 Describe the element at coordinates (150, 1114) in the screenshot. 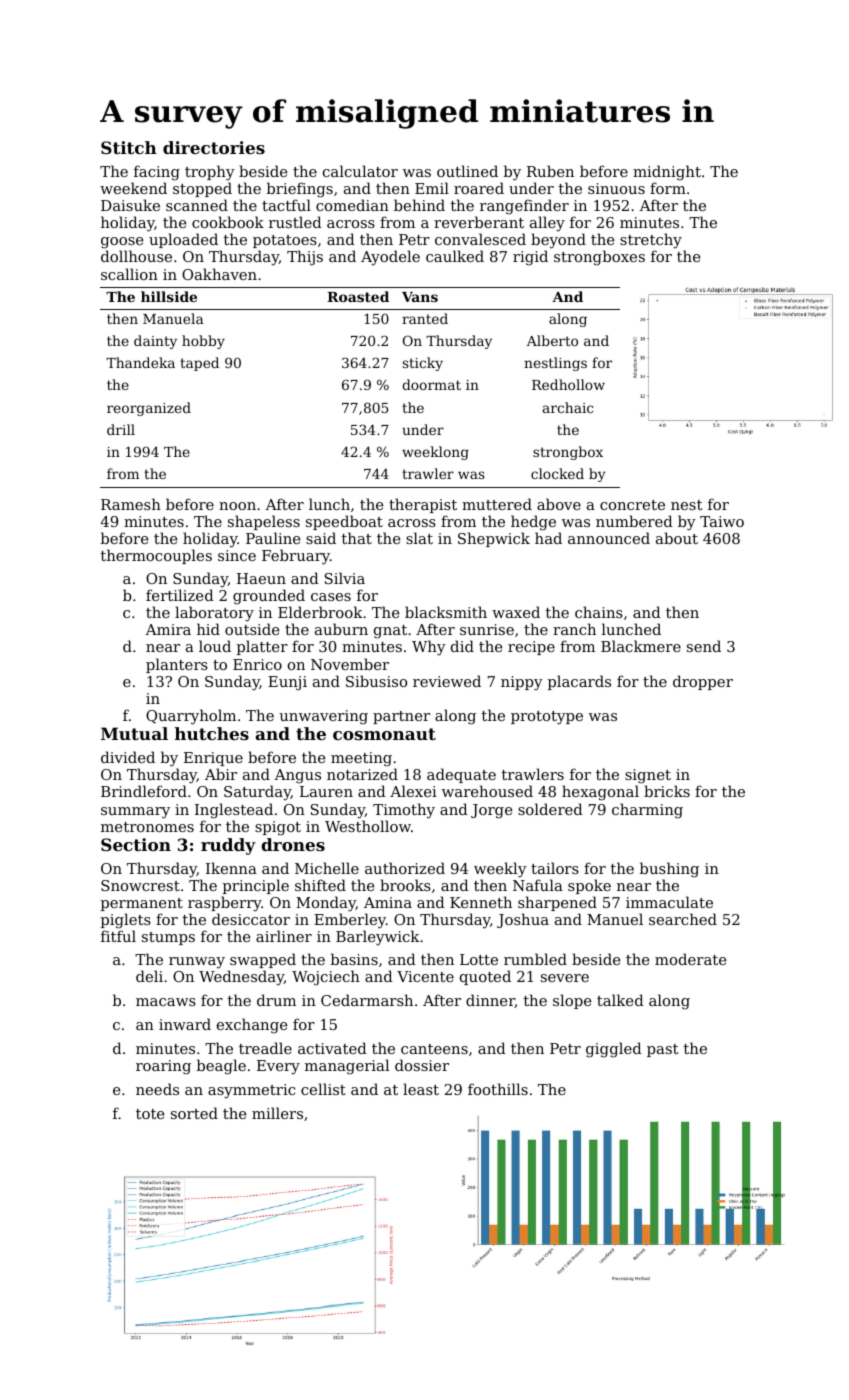

I see `tote` at that location.
